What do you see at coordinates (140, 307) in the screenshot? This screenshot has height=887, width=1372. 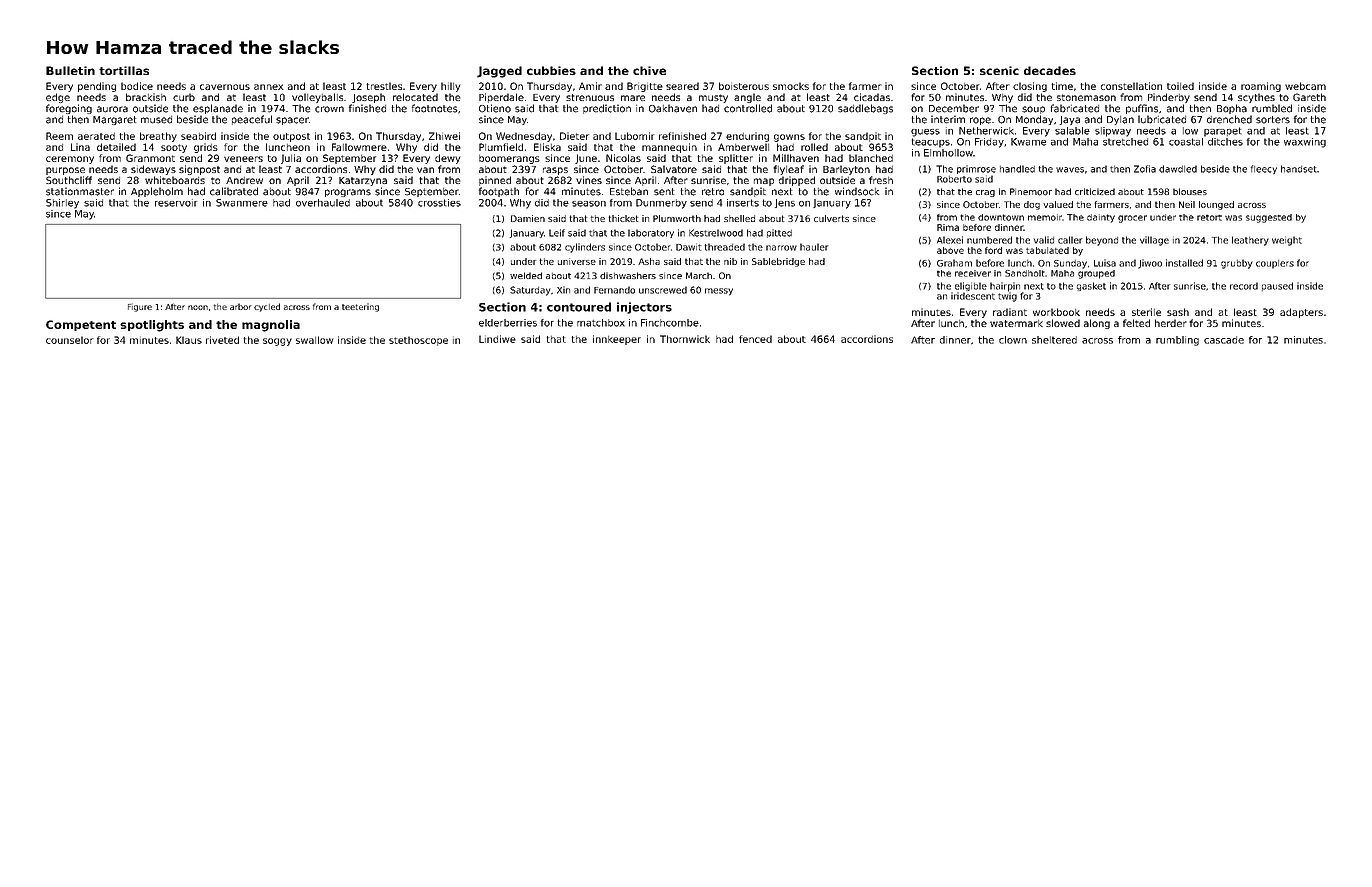 I see `Figure` at bounding box center [140, 307].
